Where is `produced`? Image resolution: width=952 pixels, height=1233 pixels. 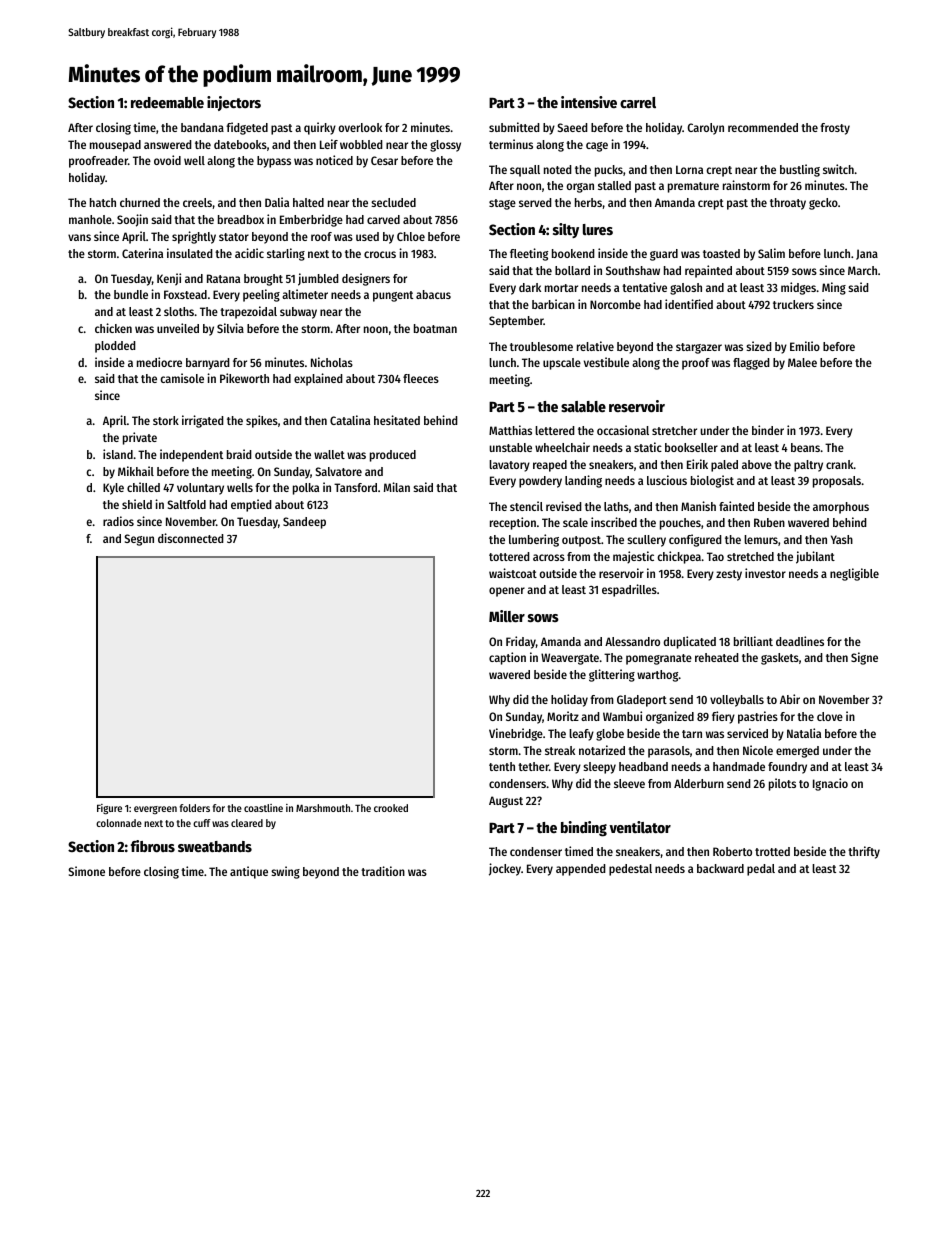
produced is located at coordinates (393, 456).
